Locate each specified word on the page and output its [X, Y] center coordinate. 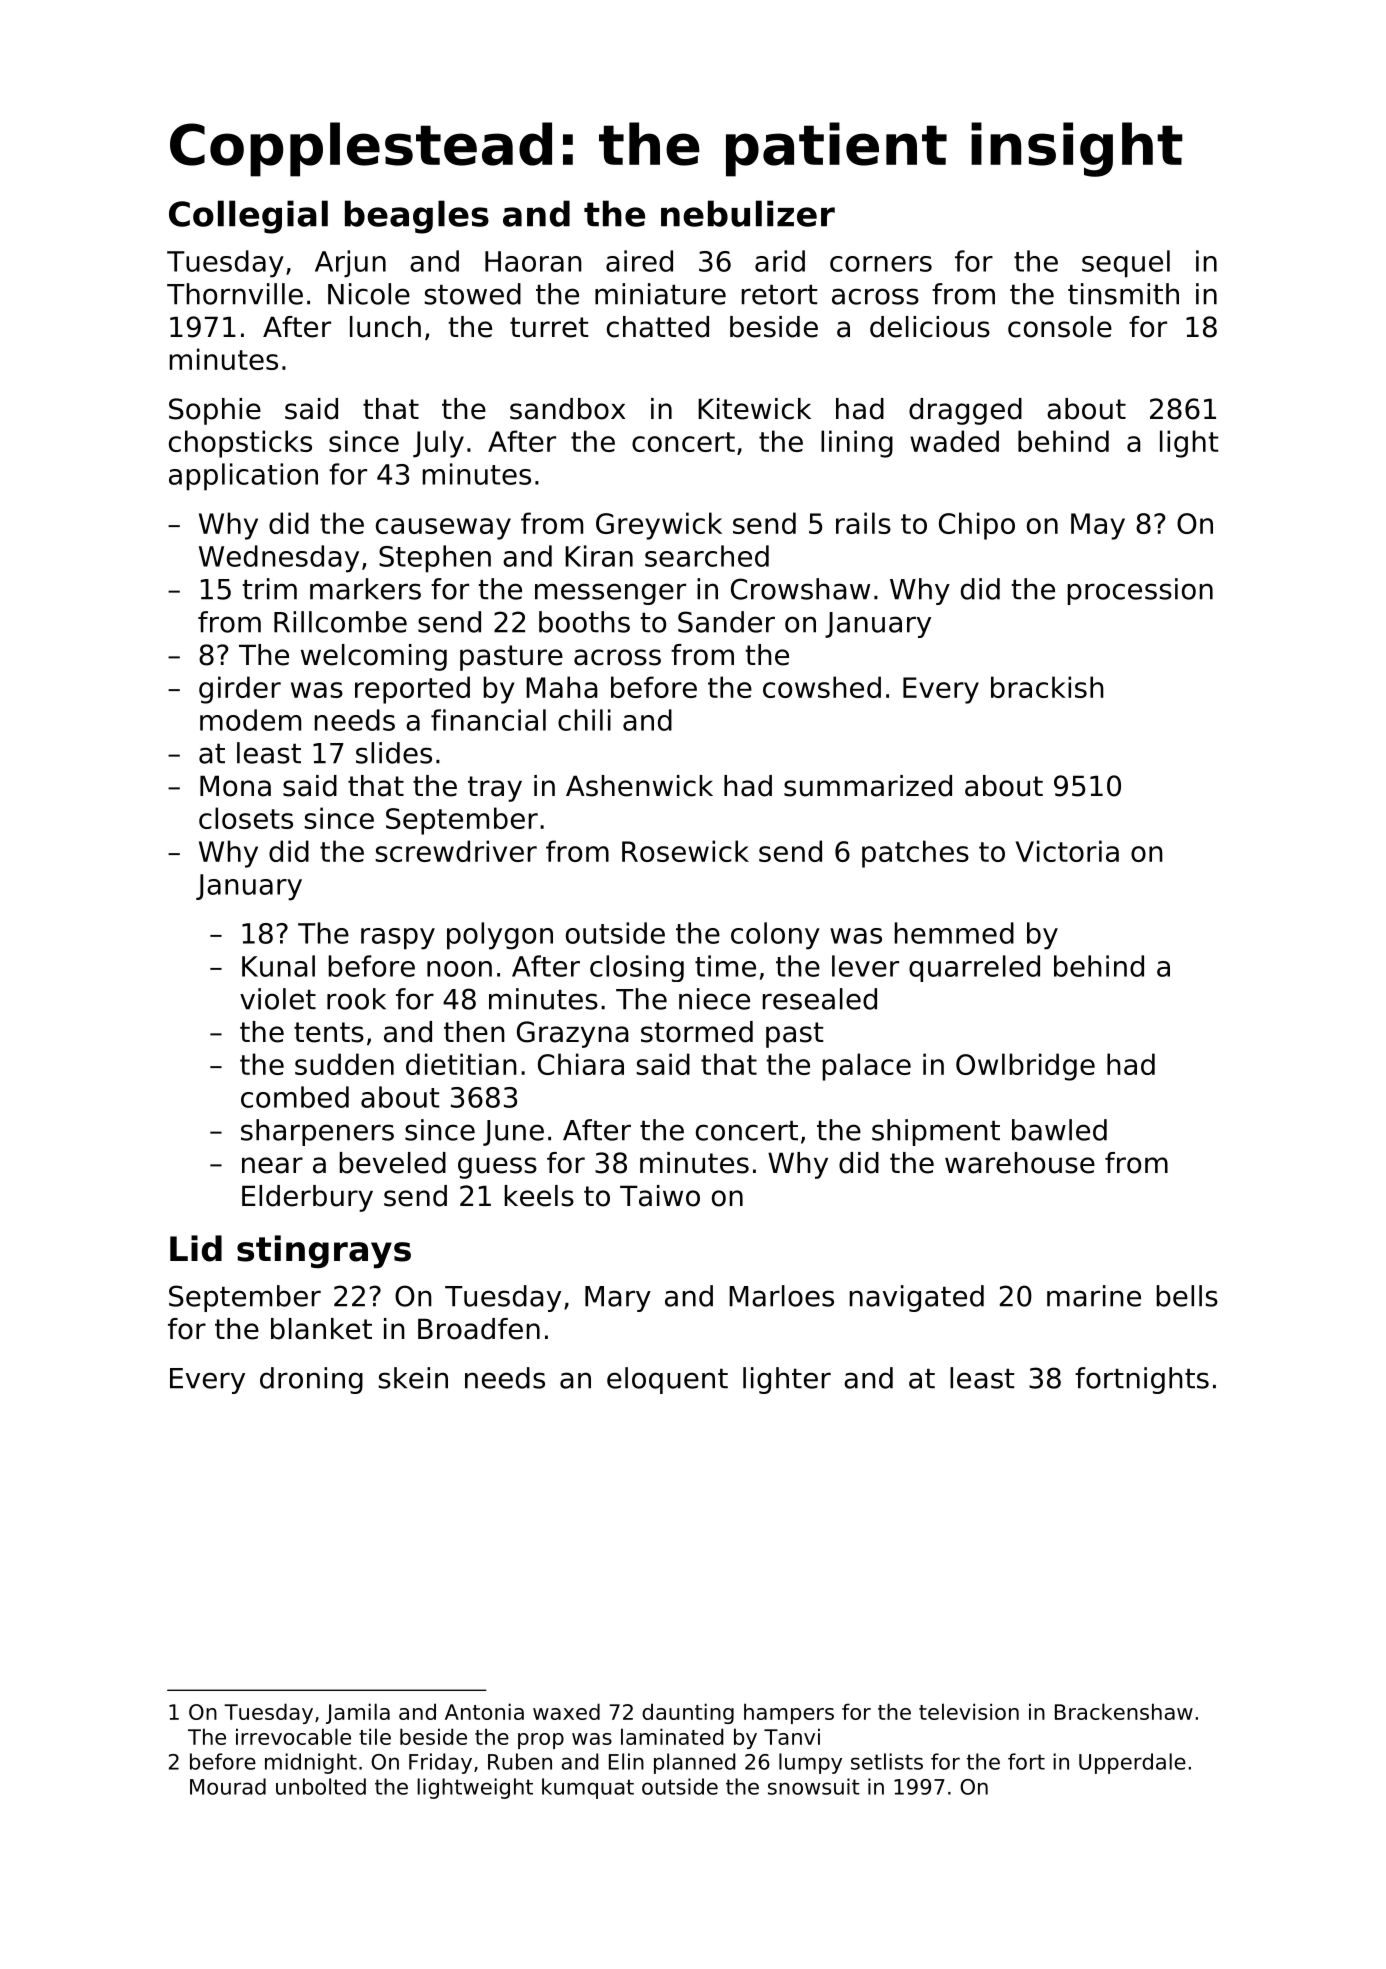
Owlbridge [1025, 1067]
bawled [1059, 1130]
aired [639, 261]
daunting [688, 1713]
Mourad [228, 1786]
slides [394, 753]
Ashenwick [639, 786]
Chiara [581, 1064]
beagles [417, 217]
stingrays [324, 1252]
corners [881, 264]
